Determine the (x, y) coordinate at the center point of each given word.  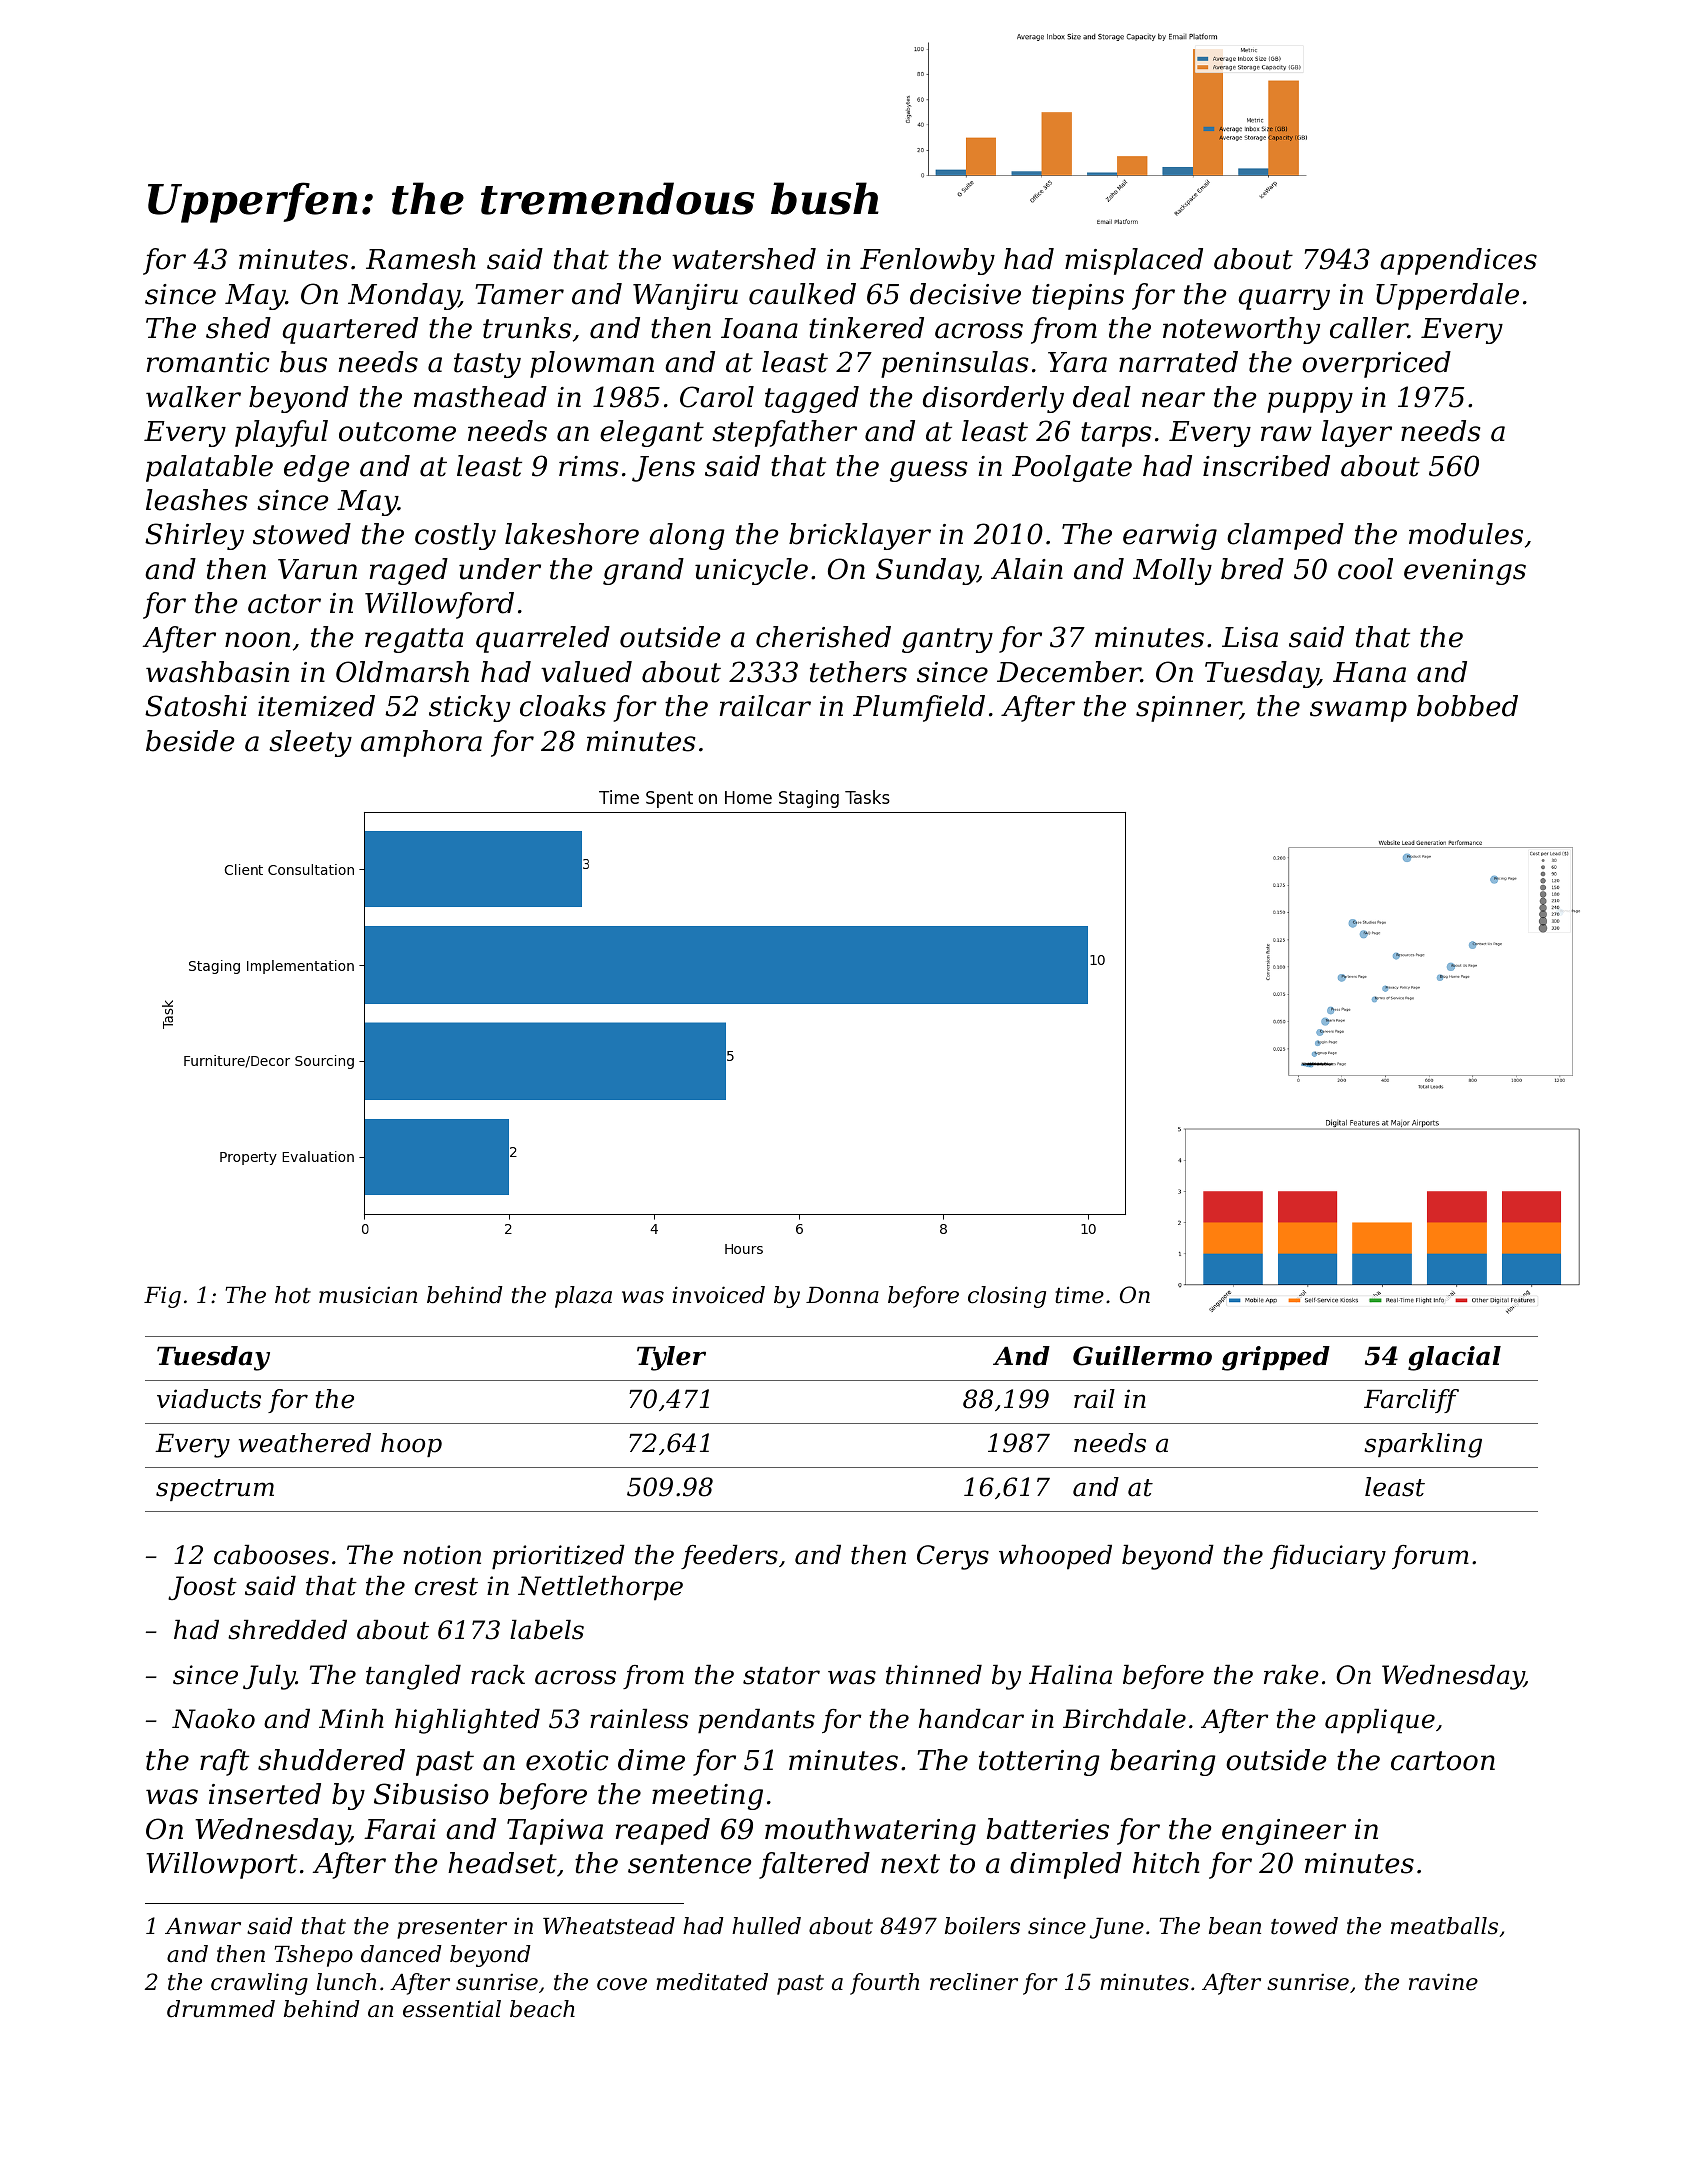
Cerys (953, 1557)
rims (588, 466)
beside (190, 741)
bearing (1163, 1762)
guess (928, 471)
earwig (1170, 537)
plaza (583, 1297)
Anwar (203, 1926)
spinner (1188, 709)
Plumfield (919, 708)
